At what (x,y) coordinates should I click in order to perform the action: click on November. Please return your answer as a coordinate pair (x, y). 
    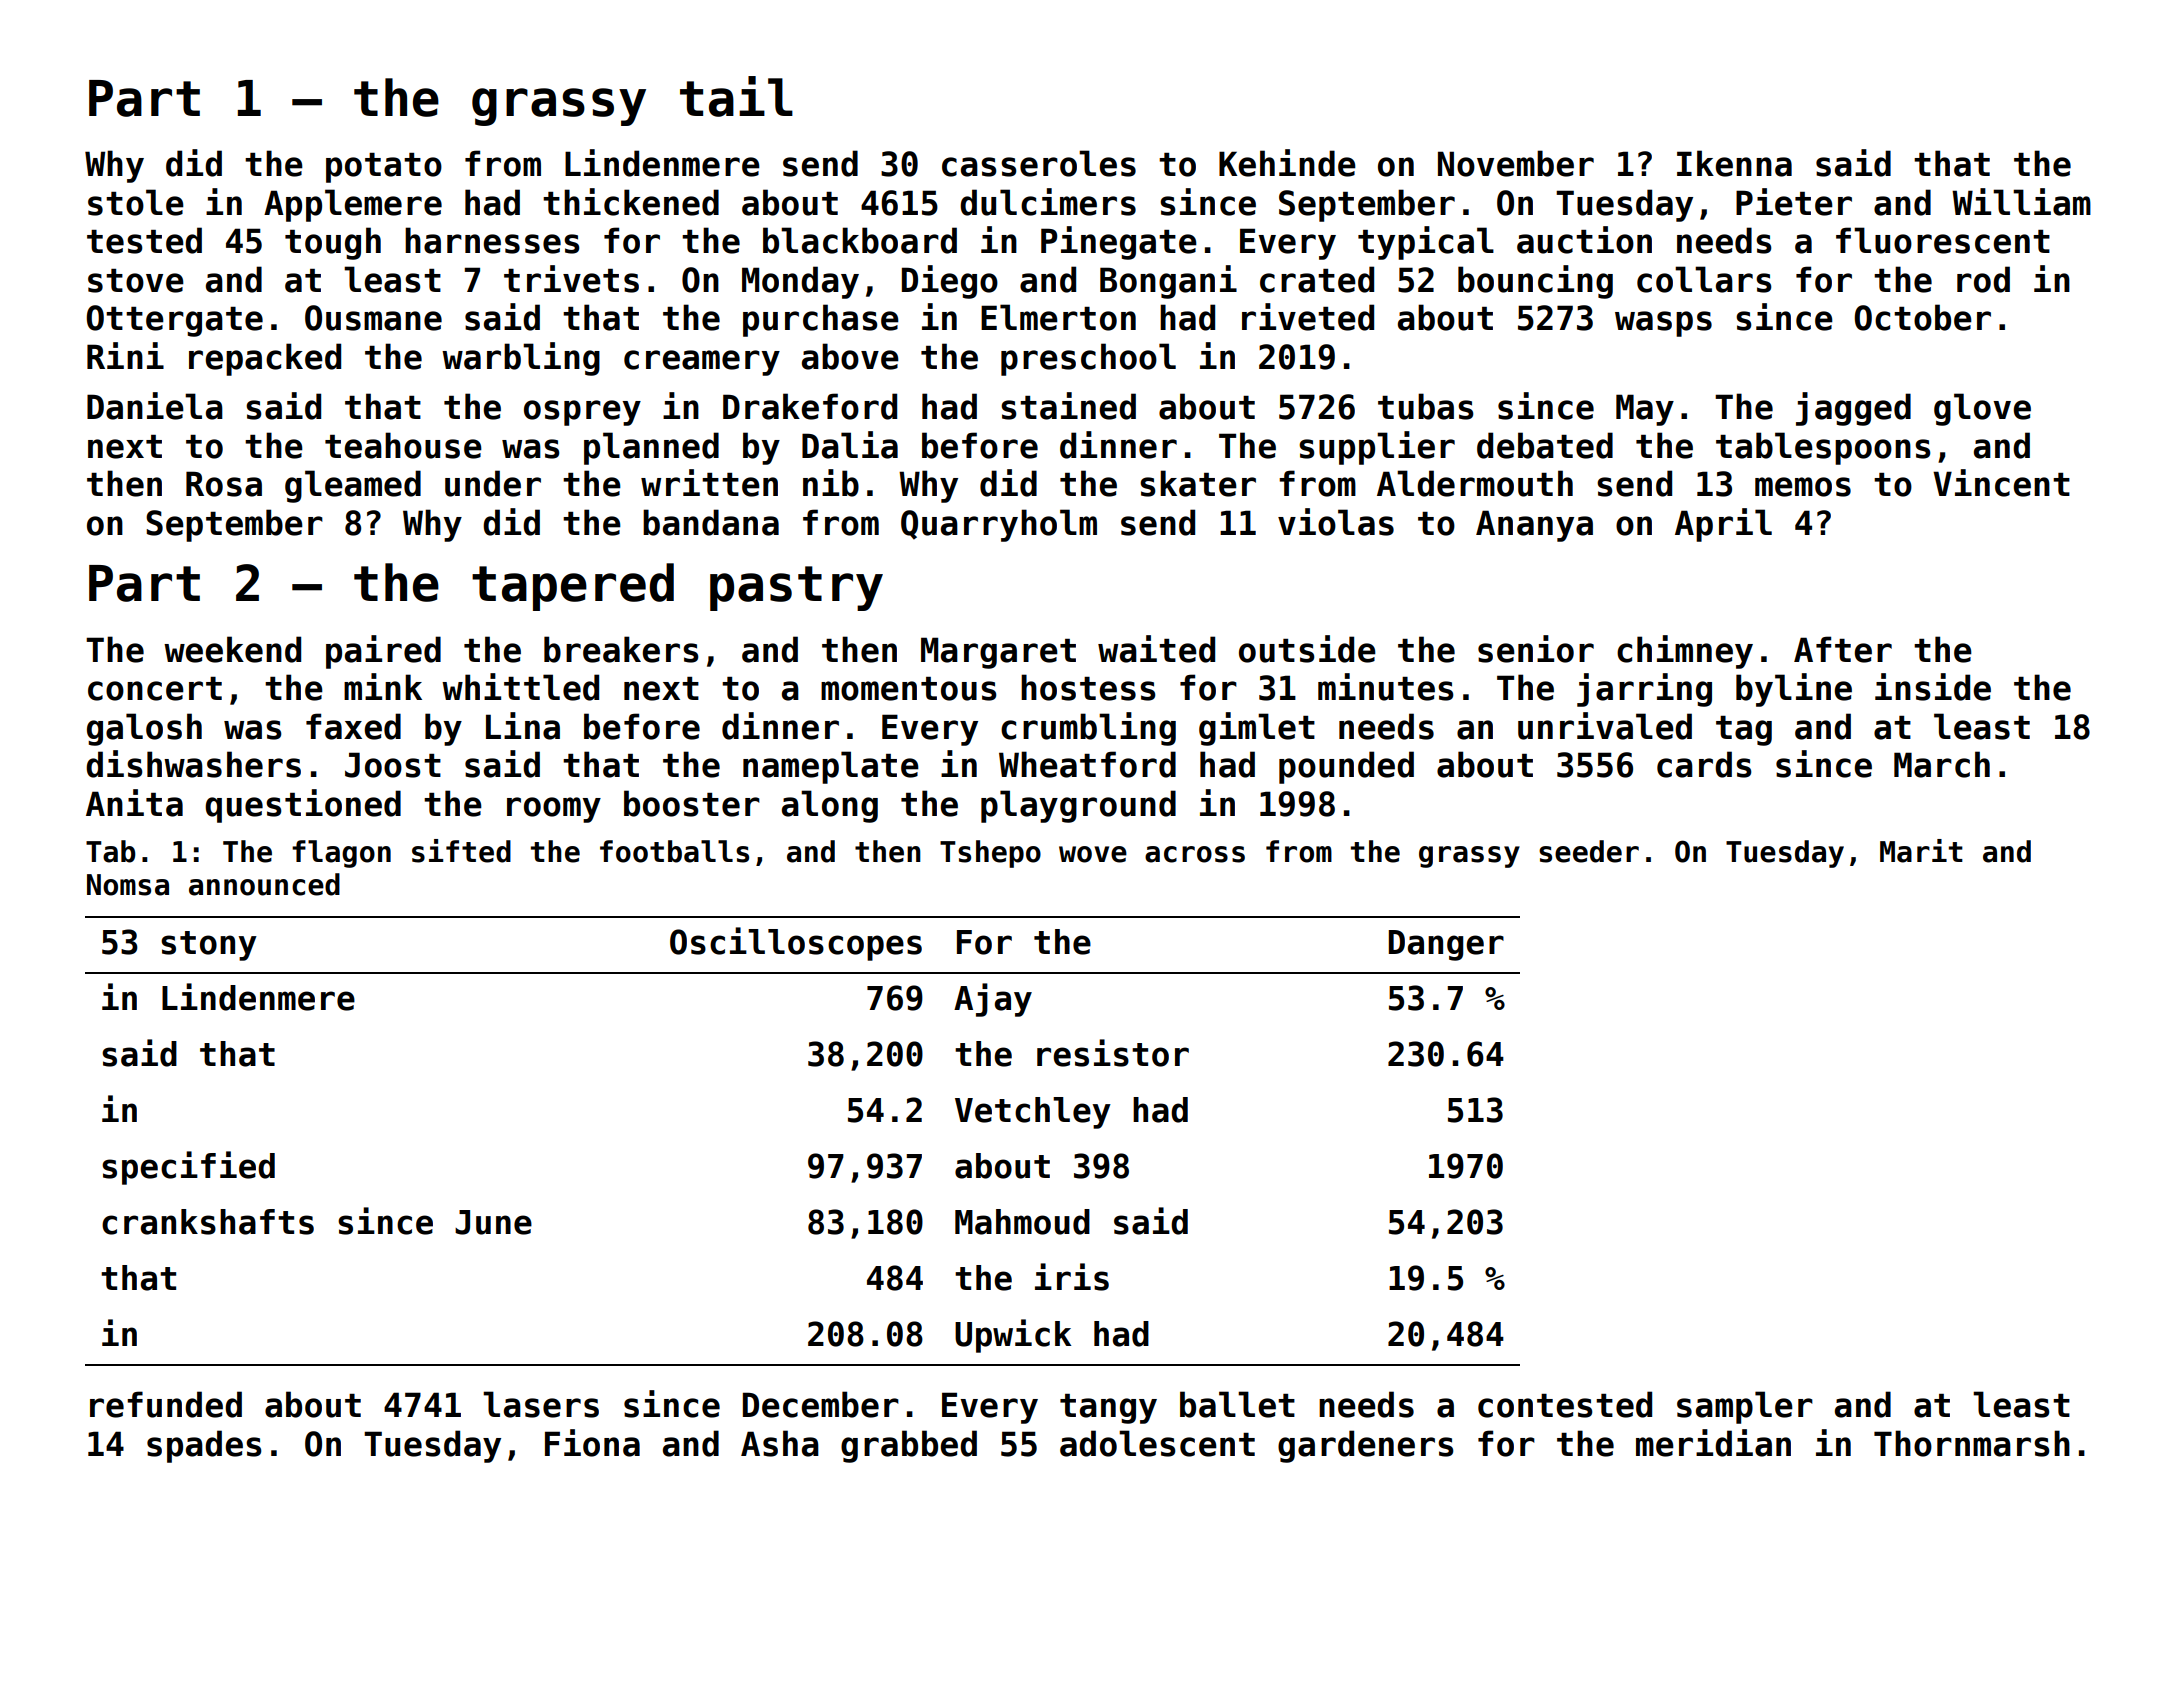
    Looking at the image, I should click on (1516, 163).
